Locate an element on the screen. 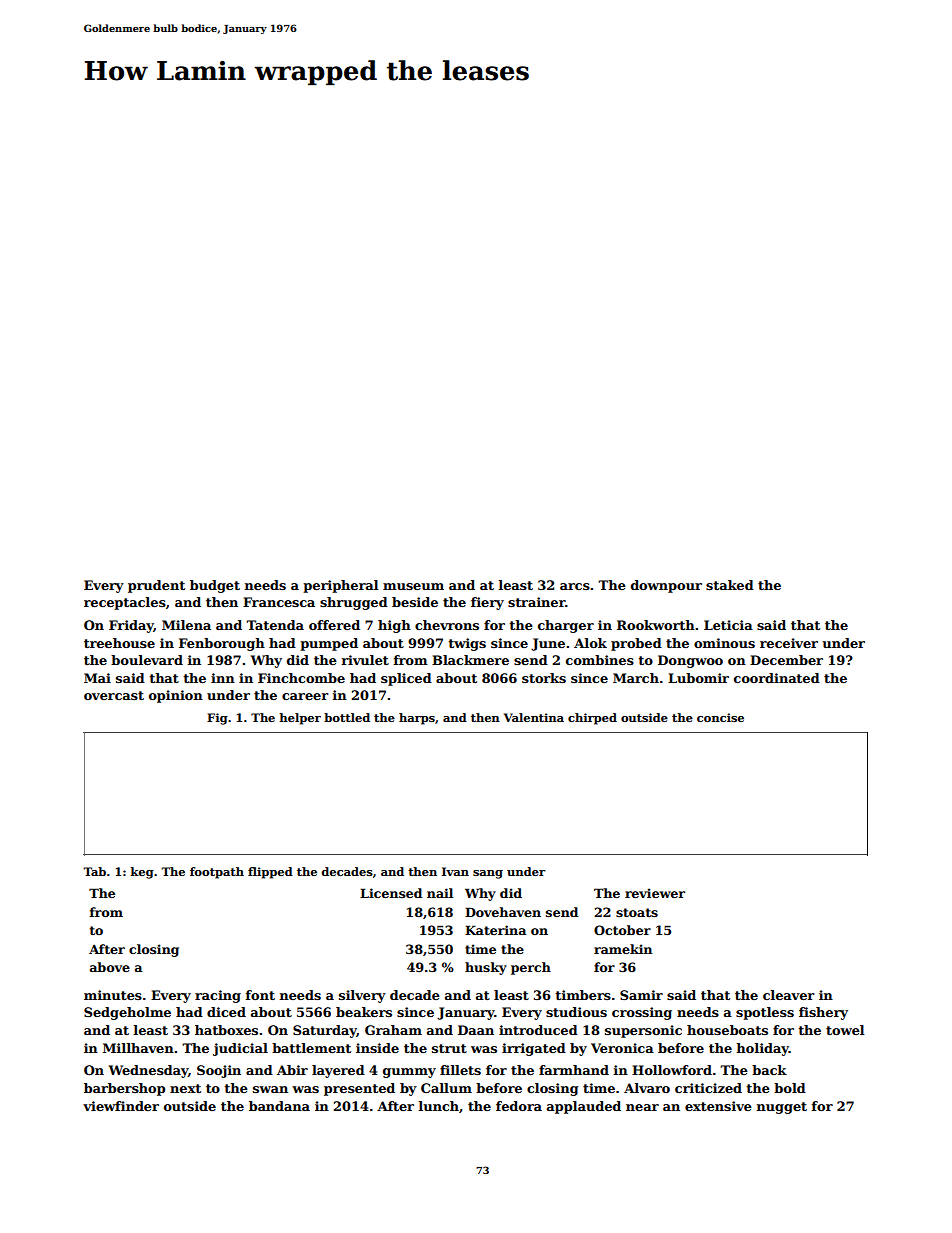 This screenshot has width=952, height=1233. Dongwoo is located at coordinates (690, 661).
